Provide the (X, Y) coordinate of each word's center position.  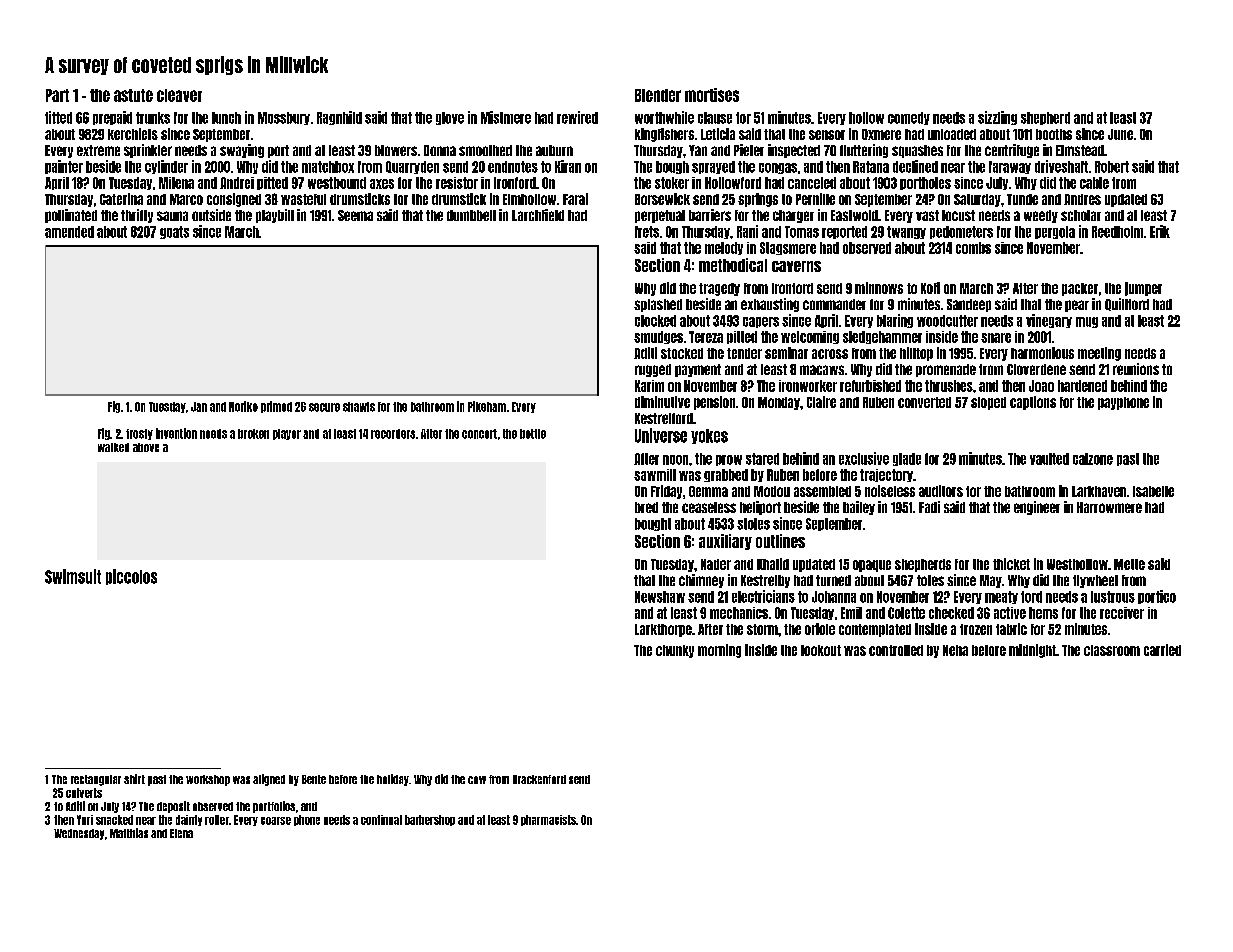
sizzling (997, 118)
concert (479, 434)
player (287, 434)
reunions (1136, 369)
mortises (712, 95)
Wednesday (79, 834)
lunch (226, 118)
